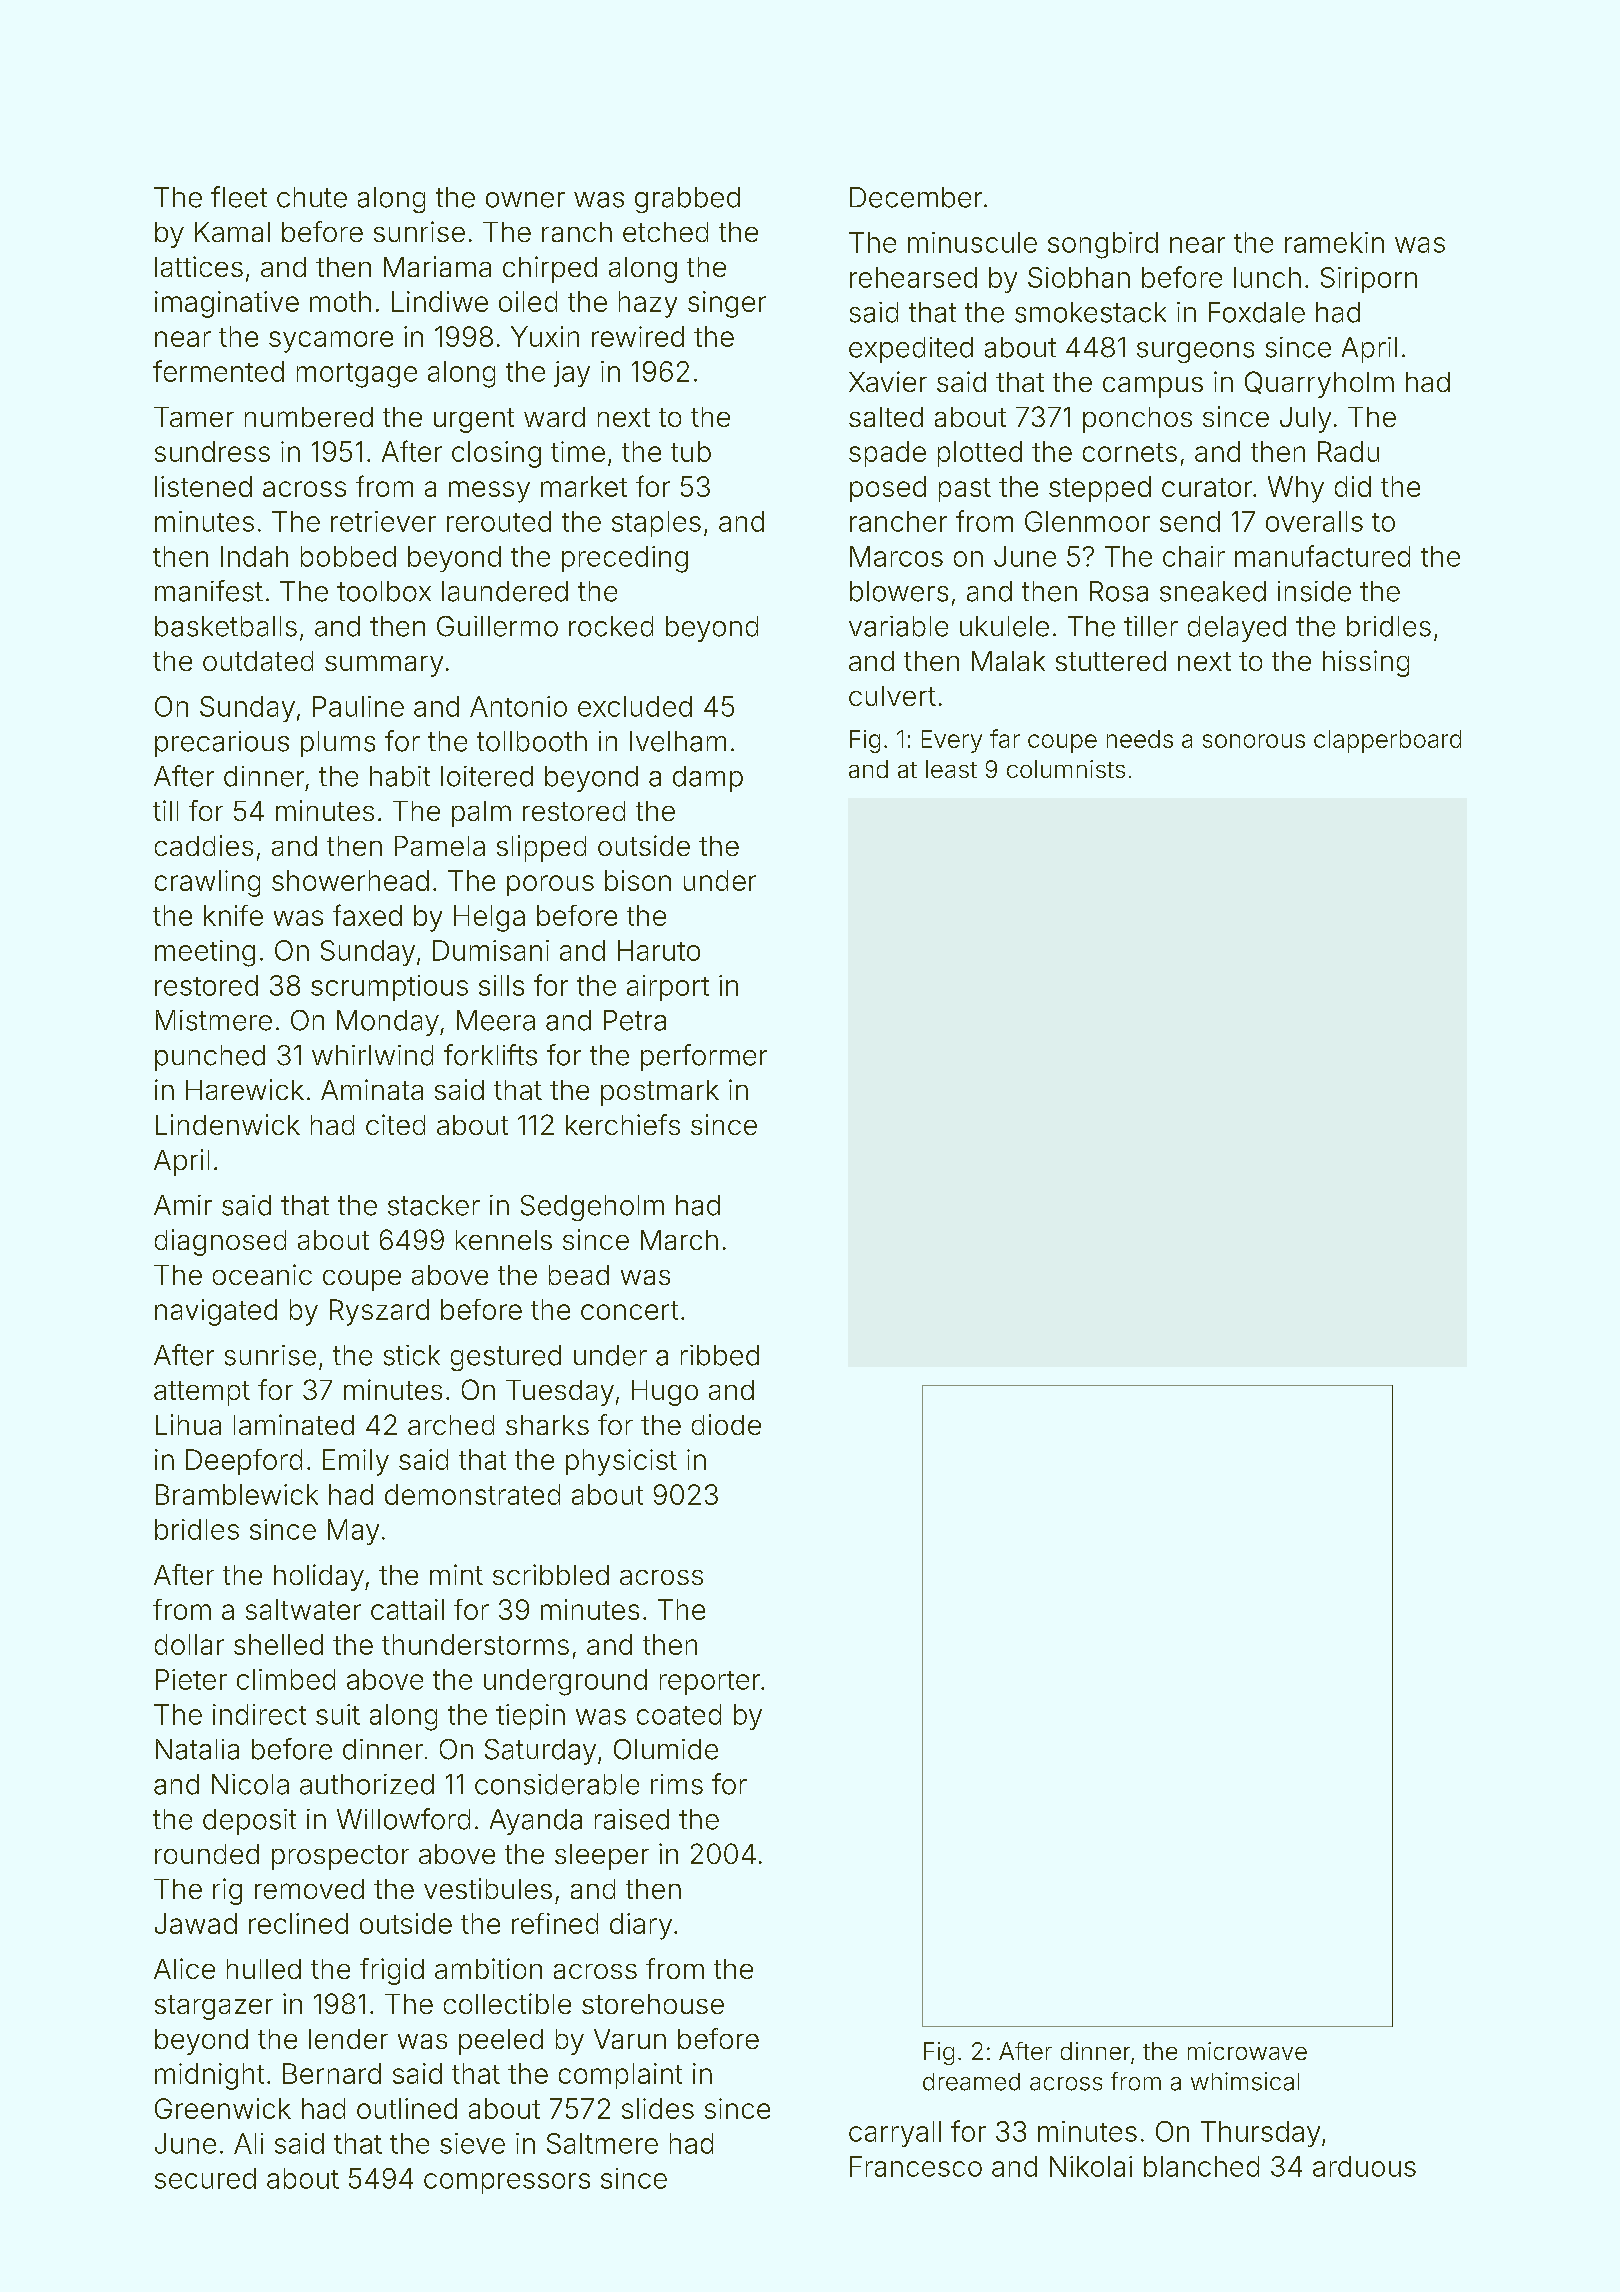  I want to click on clapperboard, so click(1387, 741).
